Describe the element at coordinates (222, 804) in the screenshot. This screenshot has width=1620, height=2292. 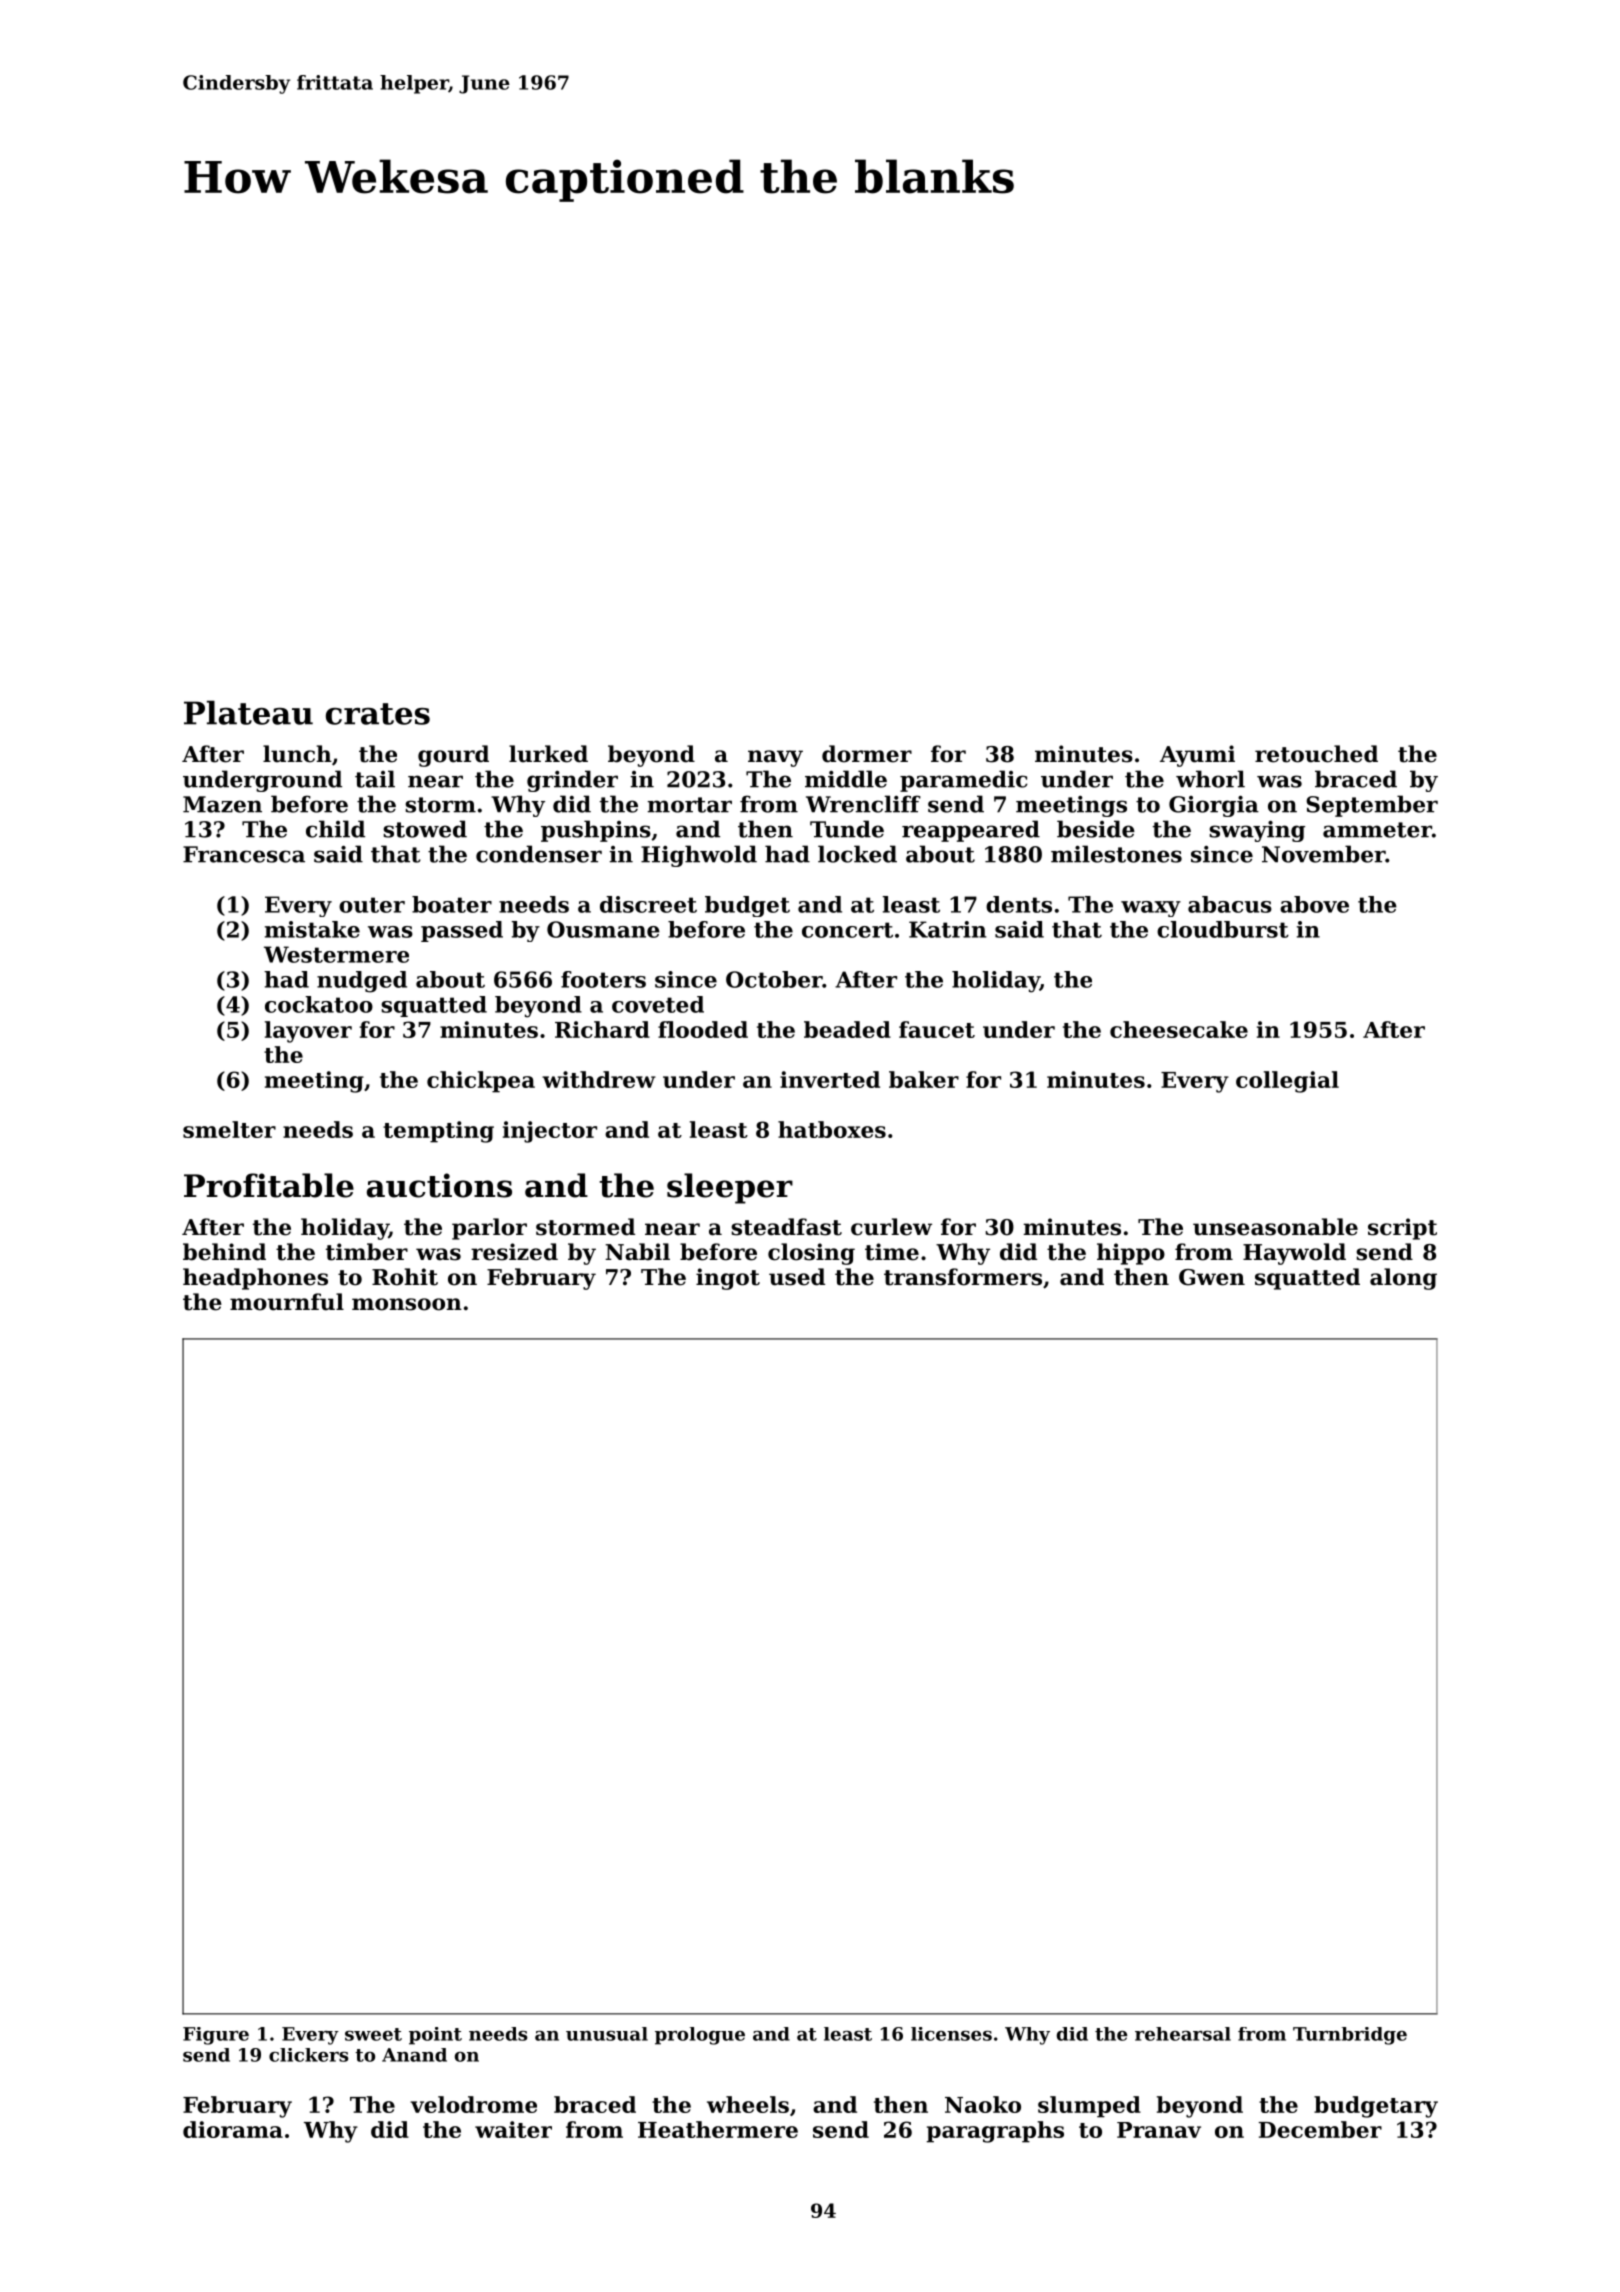
I see `Mazen` at that location.
